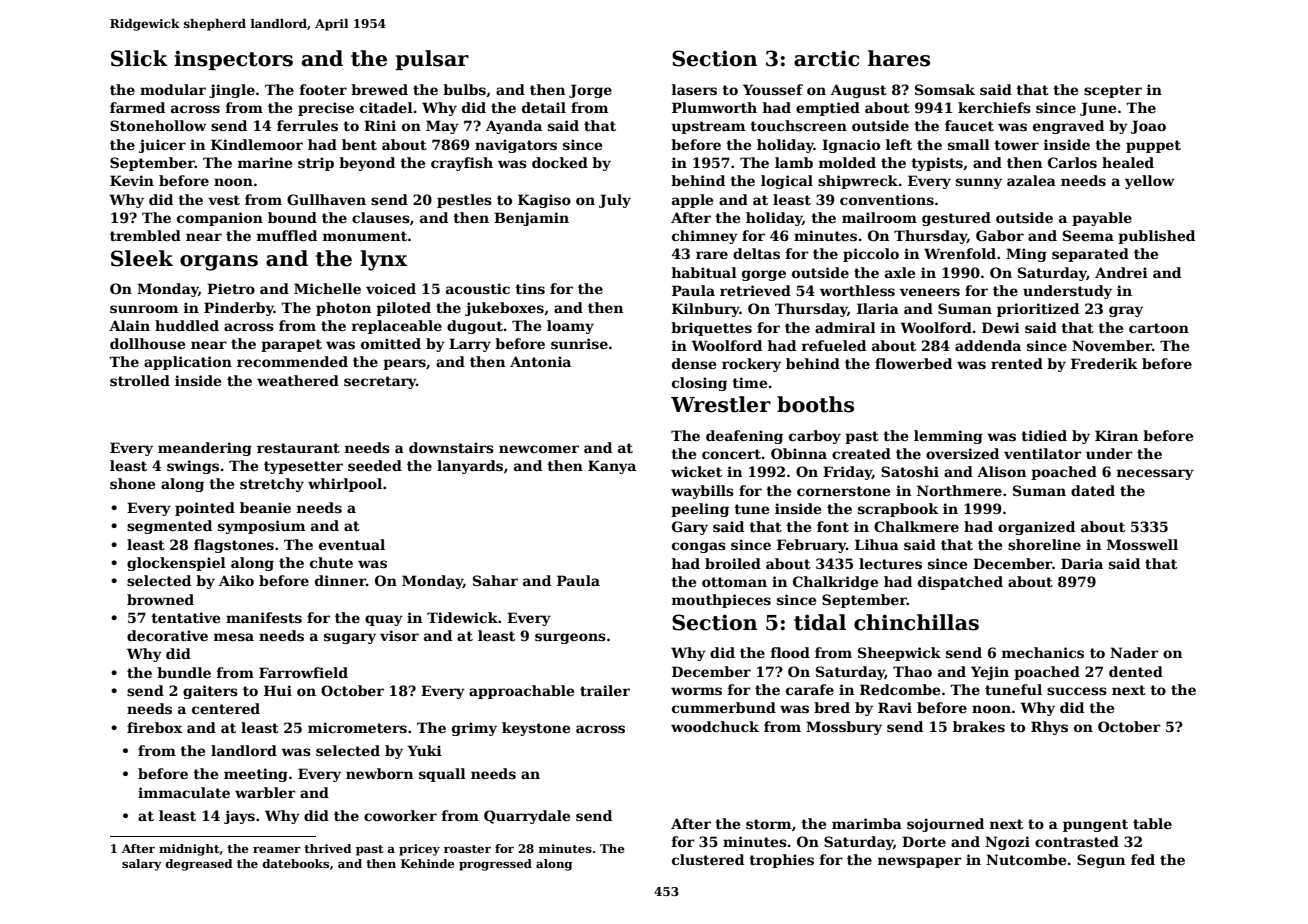  What do you see at coordinates (536, 729) in the screenshot?
I see `keystone` at bounding box center [536, 729].
